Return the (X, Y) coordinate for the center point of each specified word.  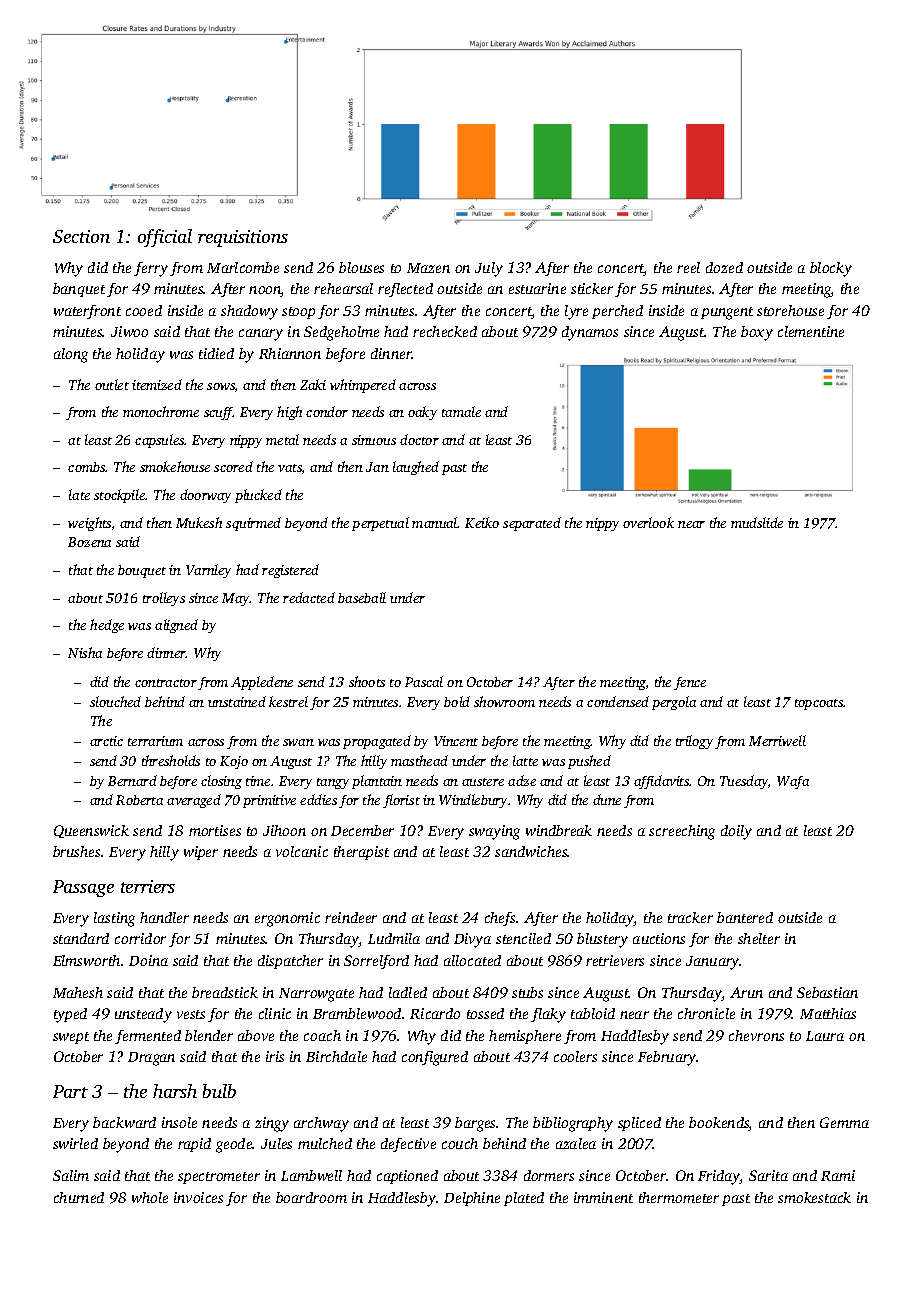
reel (688, 267)
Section (81, 236)
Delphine (472, 1199)
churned (79, 1197)
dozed (724, 267)
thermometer (679, 1197)
